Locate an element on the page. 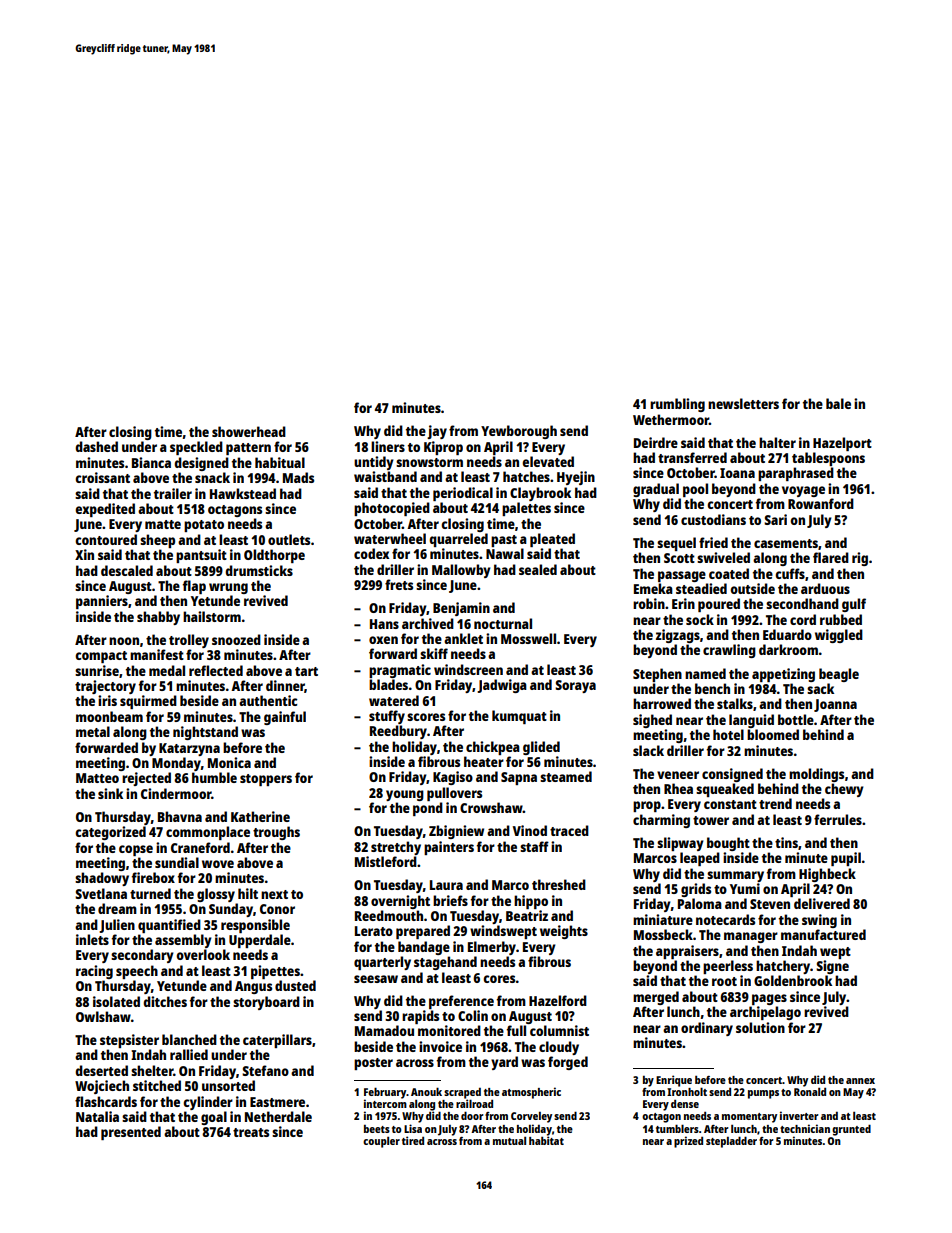  Yewborough is located at coordinates (519, 432).
